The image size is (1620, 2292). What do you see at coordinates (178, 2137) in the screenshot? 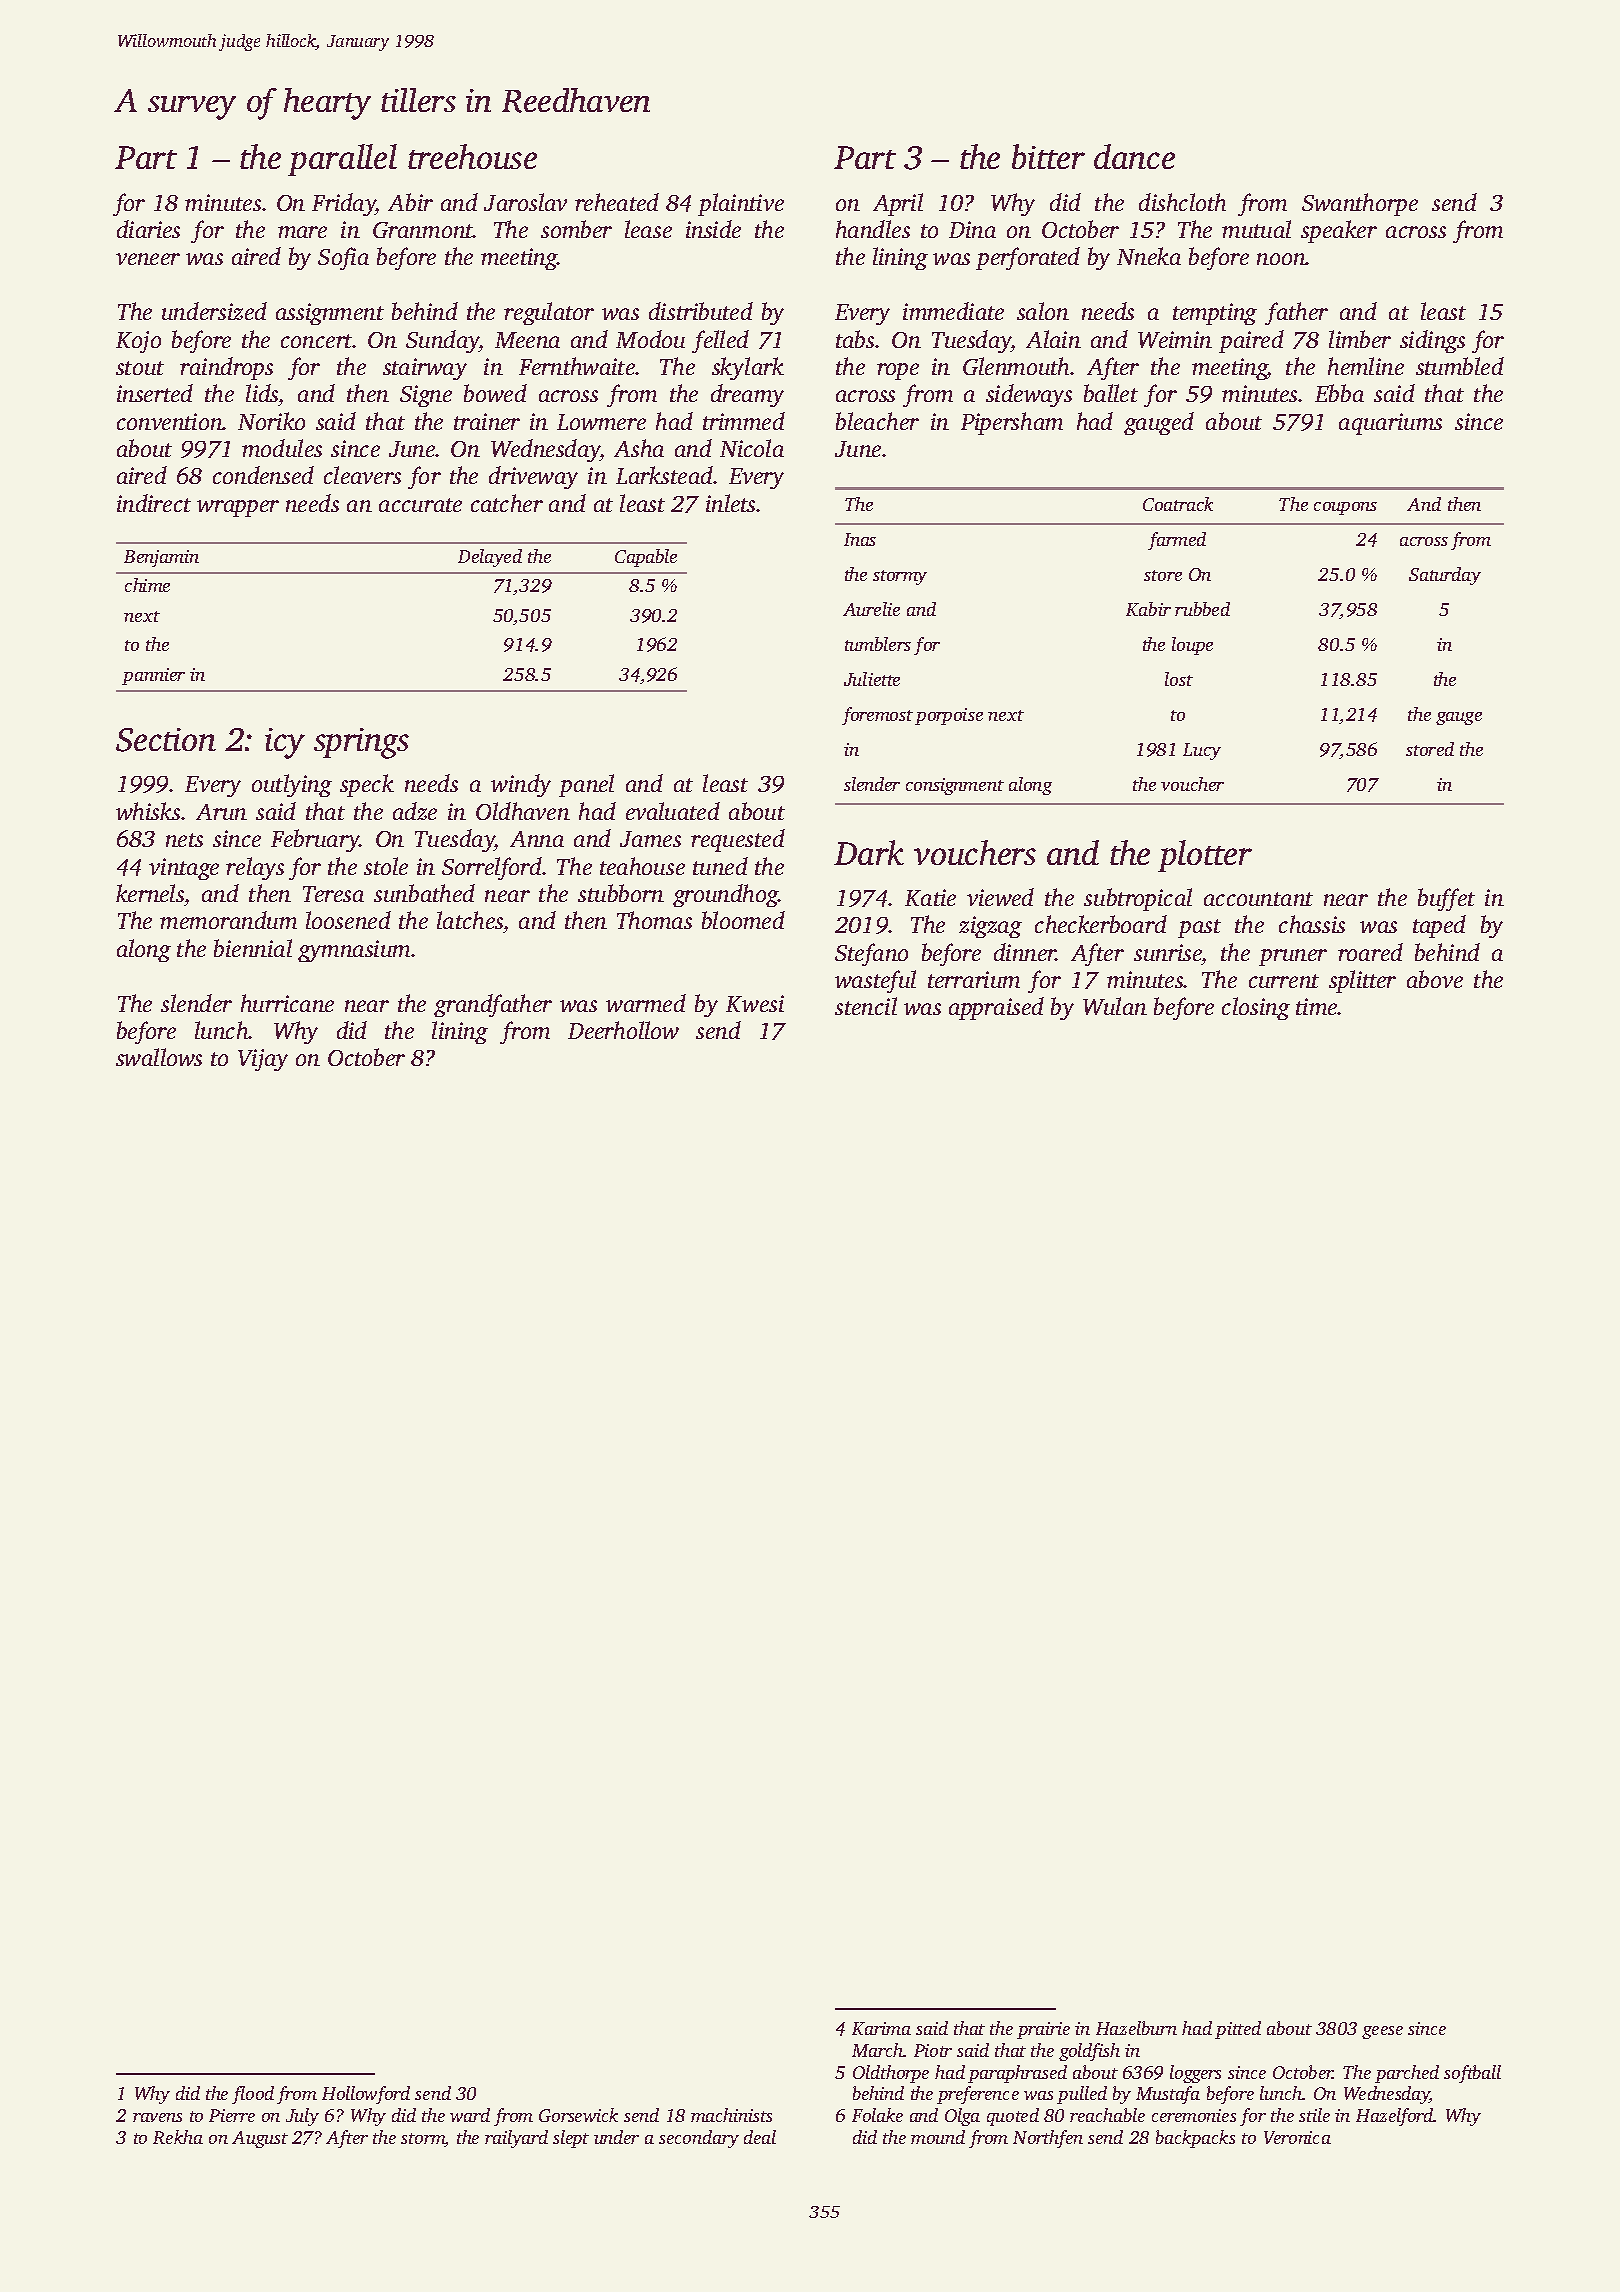
I see `Rekha` at bounding box center [178, 2137].
